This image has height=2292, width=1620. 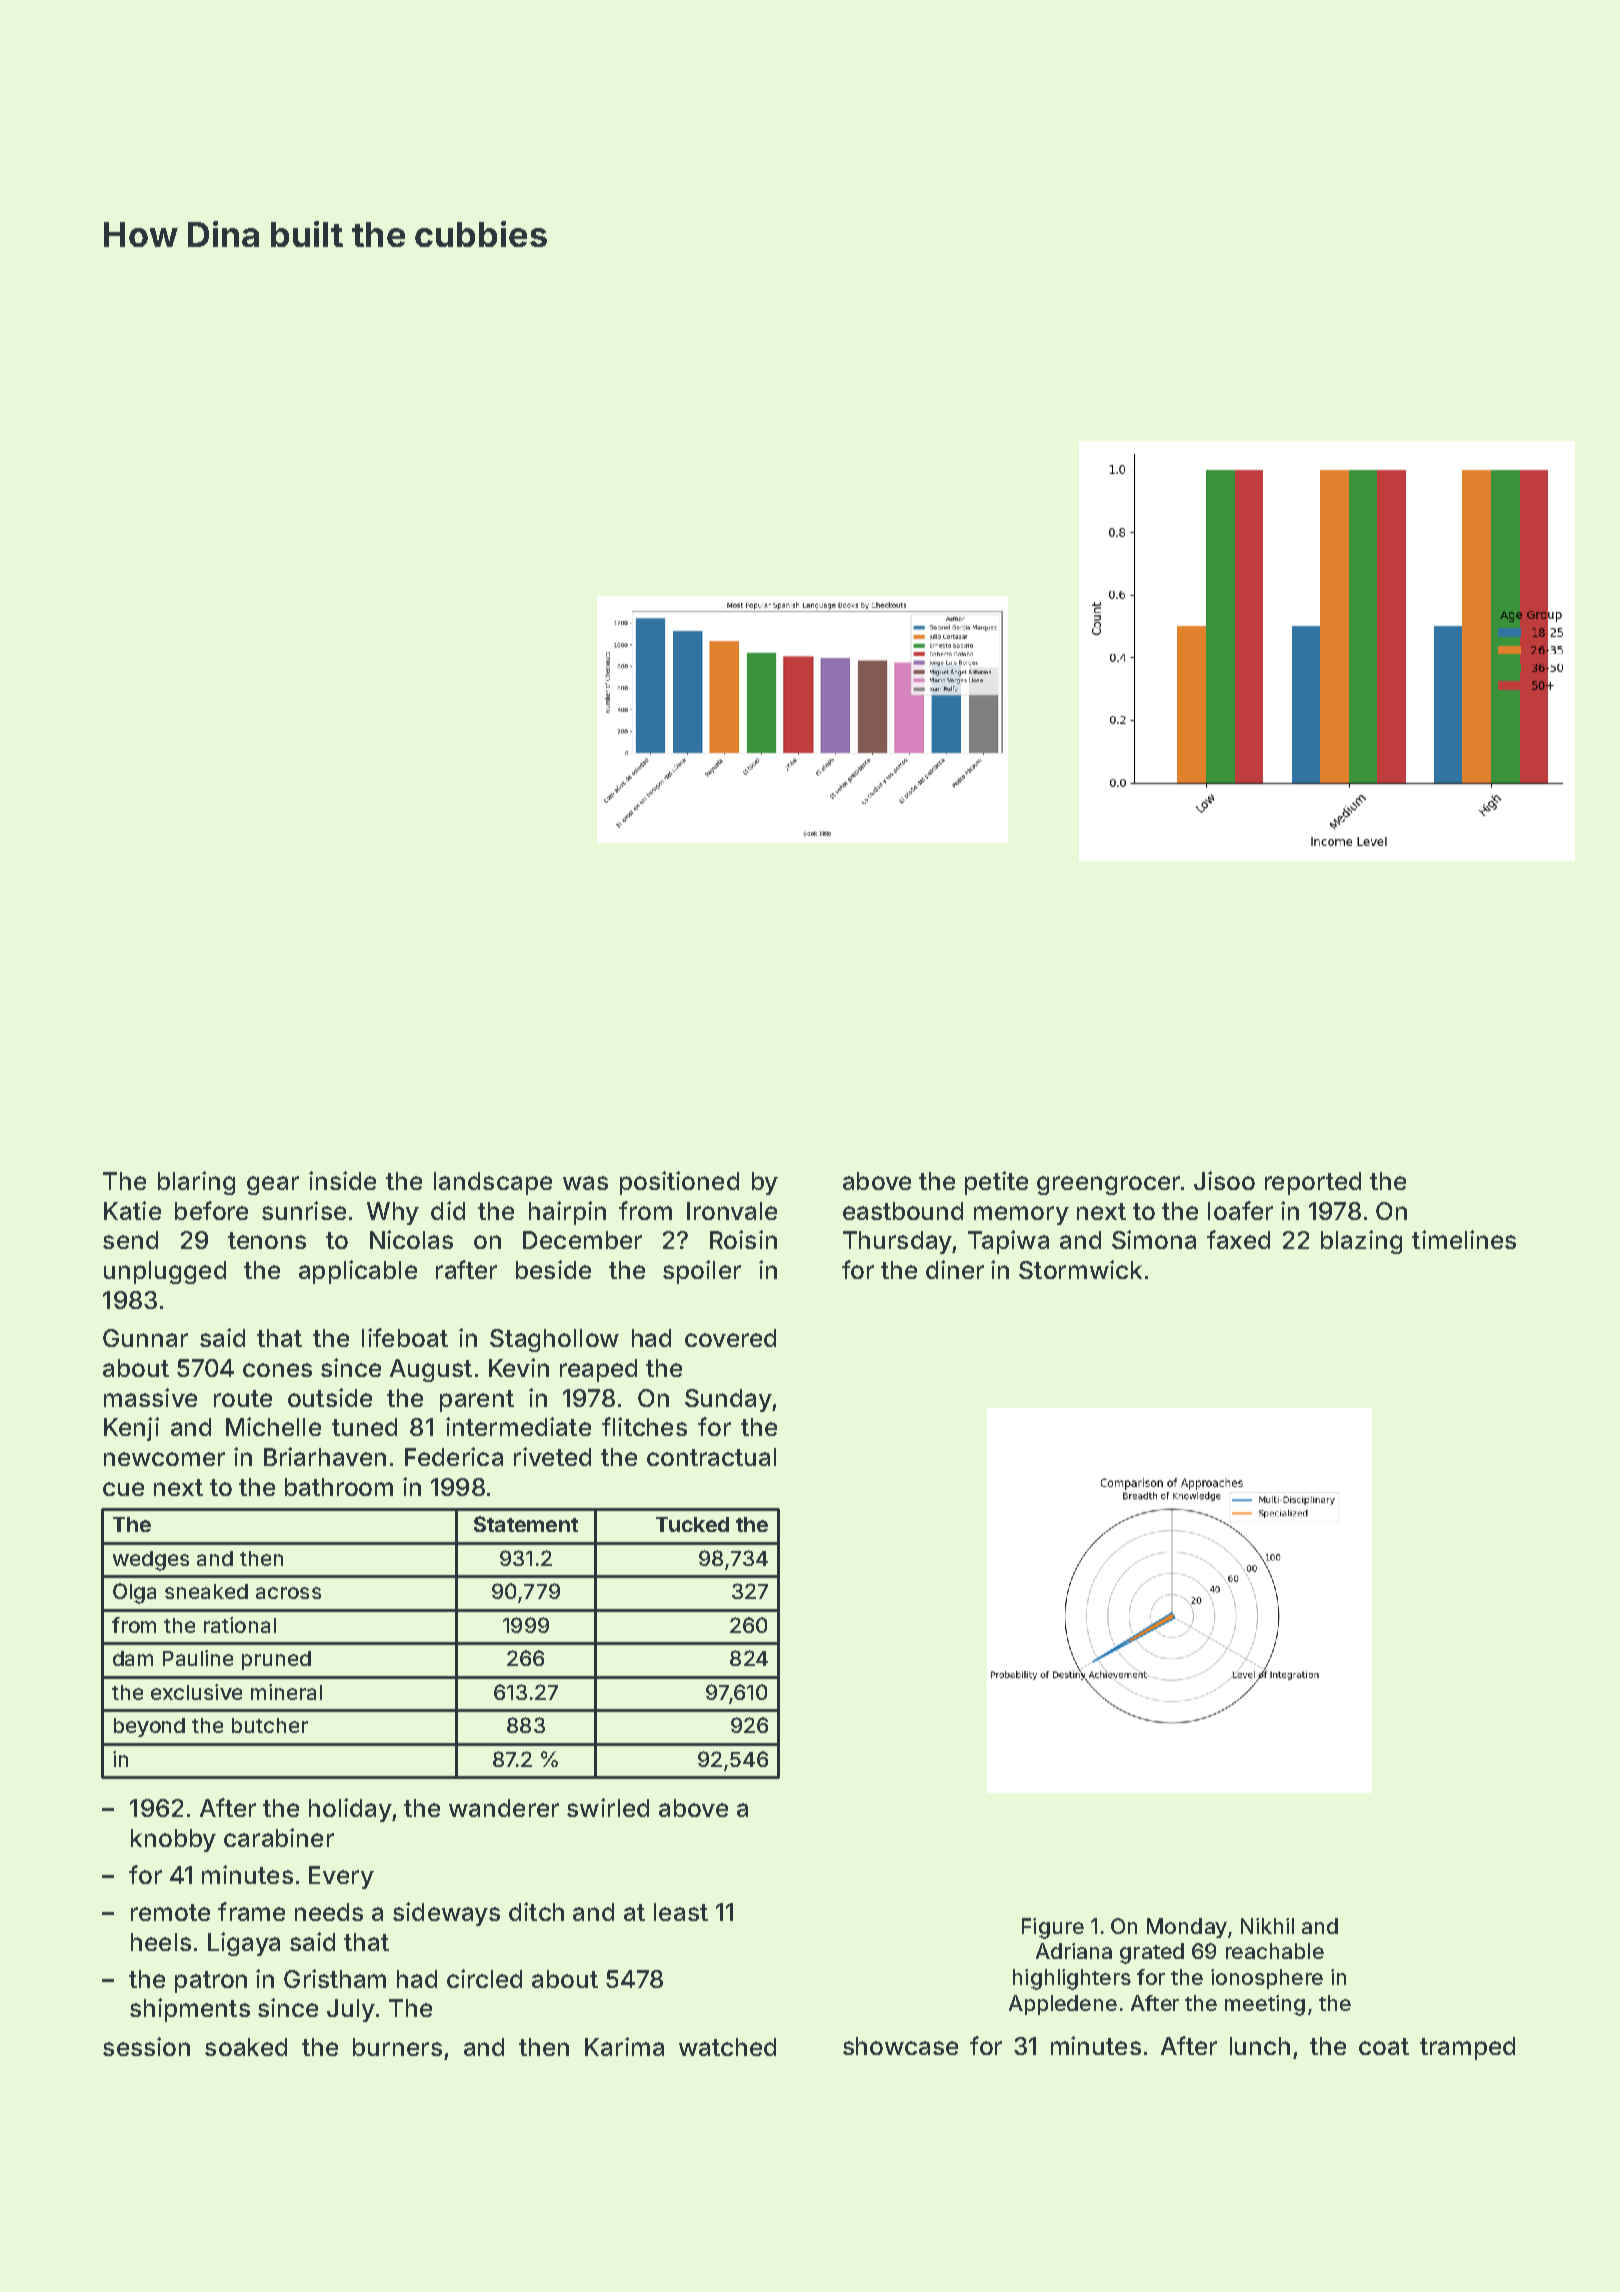 What do you see at coordinates (270, 1725) in the image?
I see `butcher` at bounding box center [270, 1725].
